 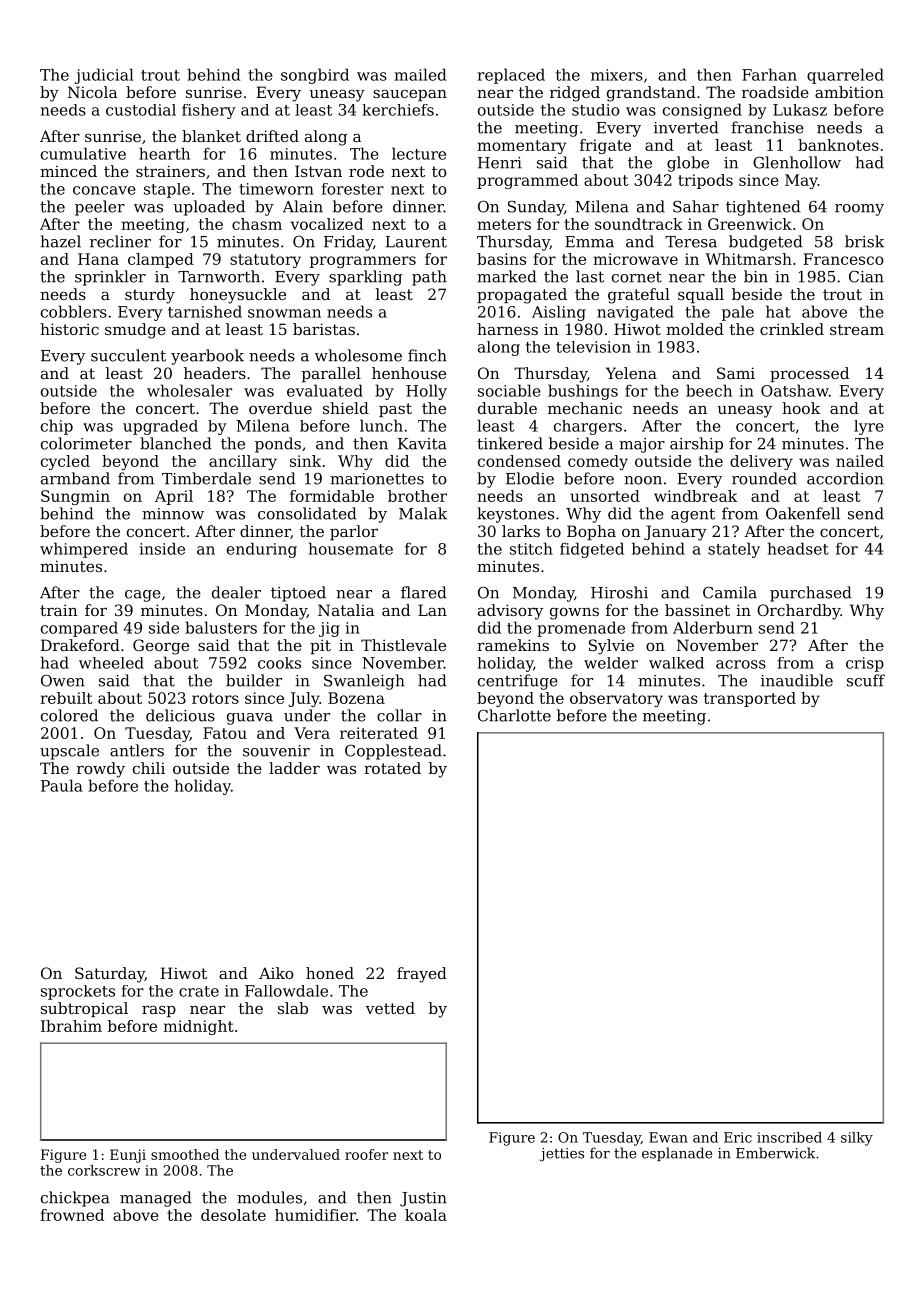 What do you see at coordinates (426, 1215) in the screenshot?
I see `koala` at bounding box center [426, 1215].
